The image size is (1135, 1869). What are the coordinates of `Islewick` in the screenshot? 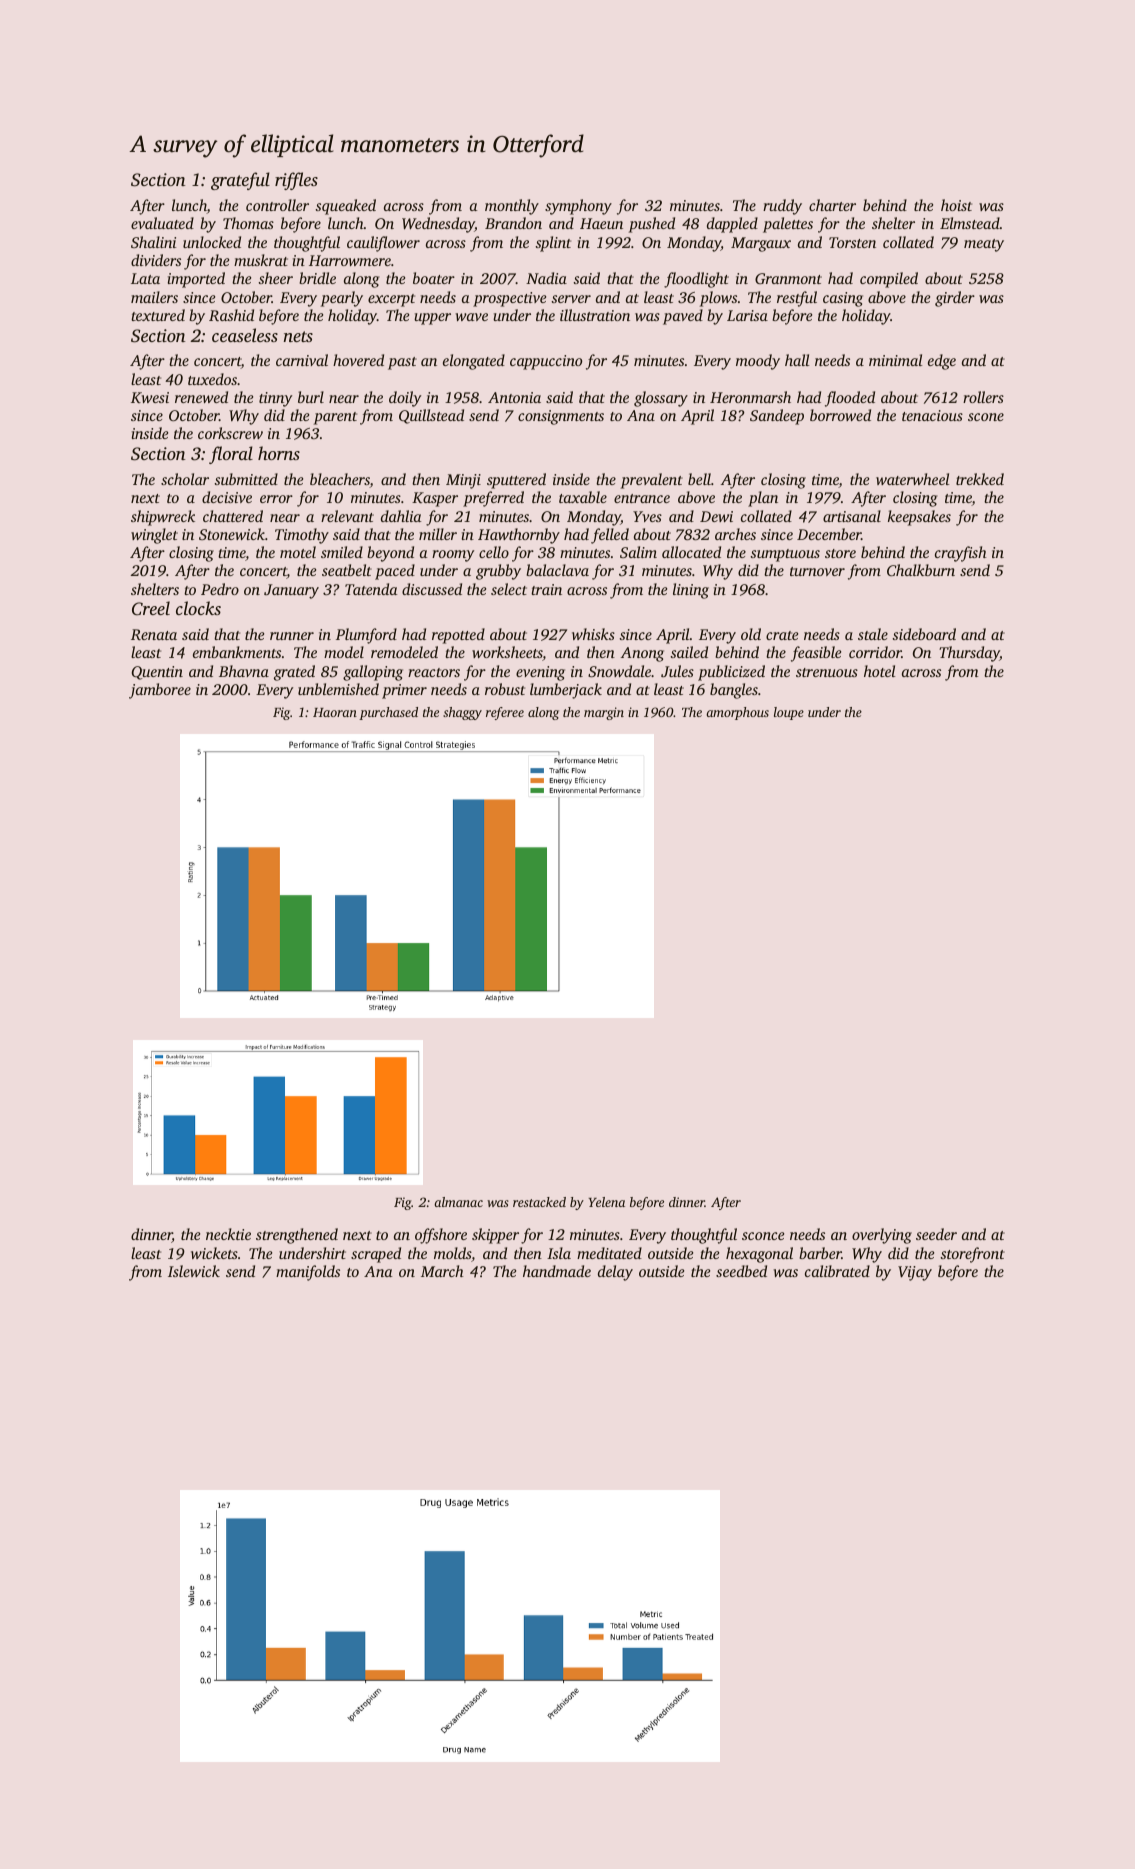 It's located at (194, 1271).
